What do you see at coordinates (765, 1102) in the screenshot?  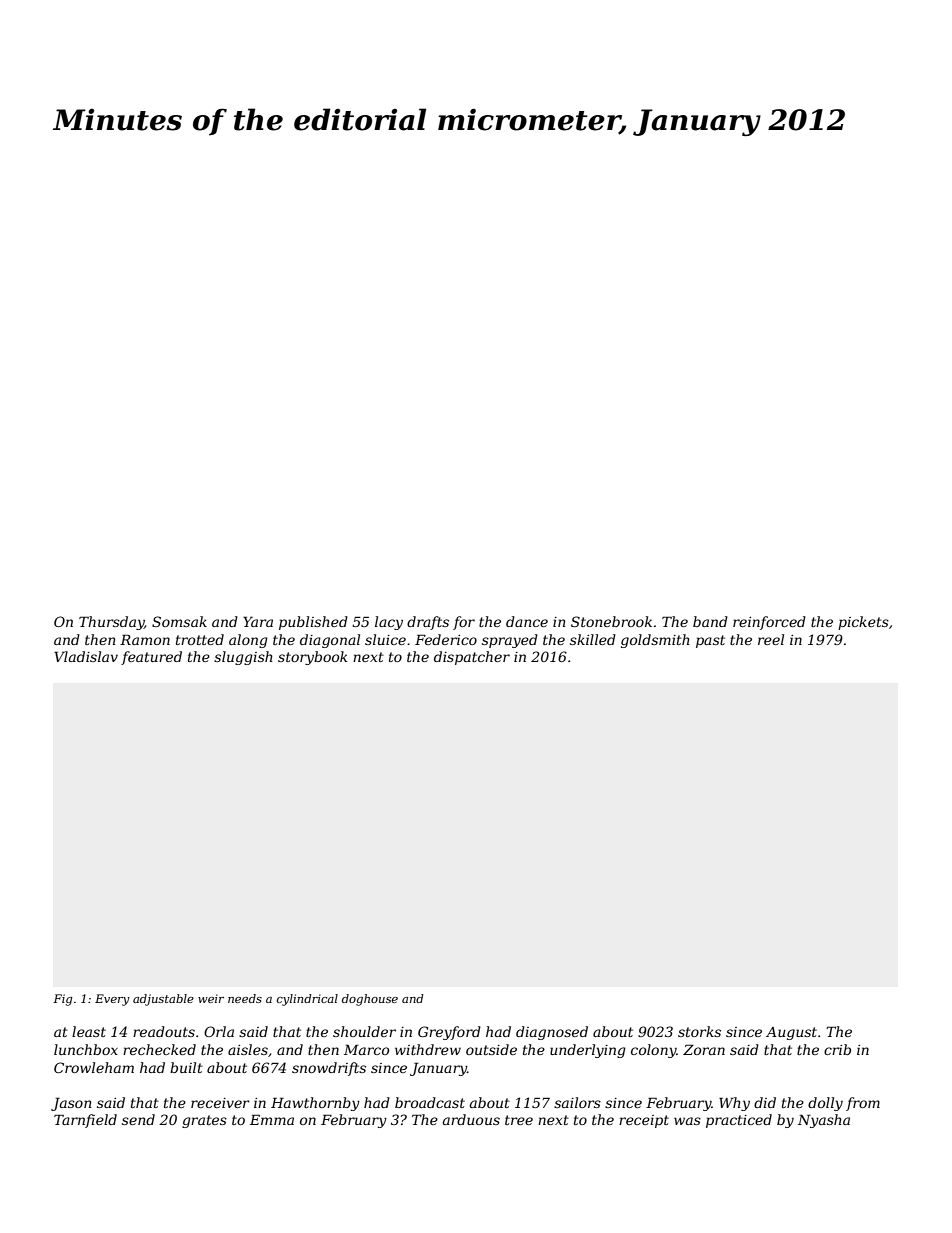 I see `did` at bounding box center [765, 1102].
